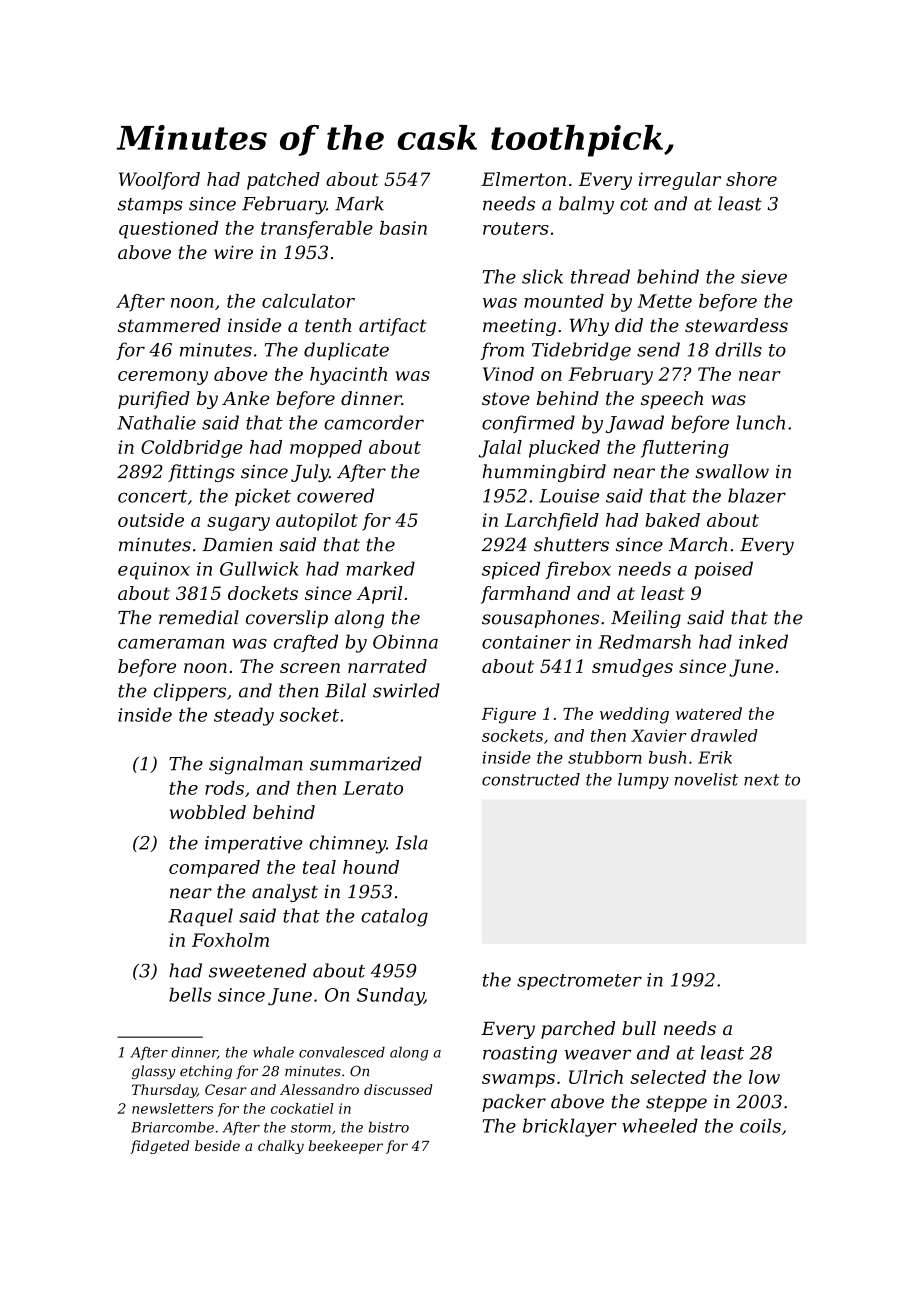 The height and width of the document is (1311, 924). I want to click on swallow, so click(732, 471).
